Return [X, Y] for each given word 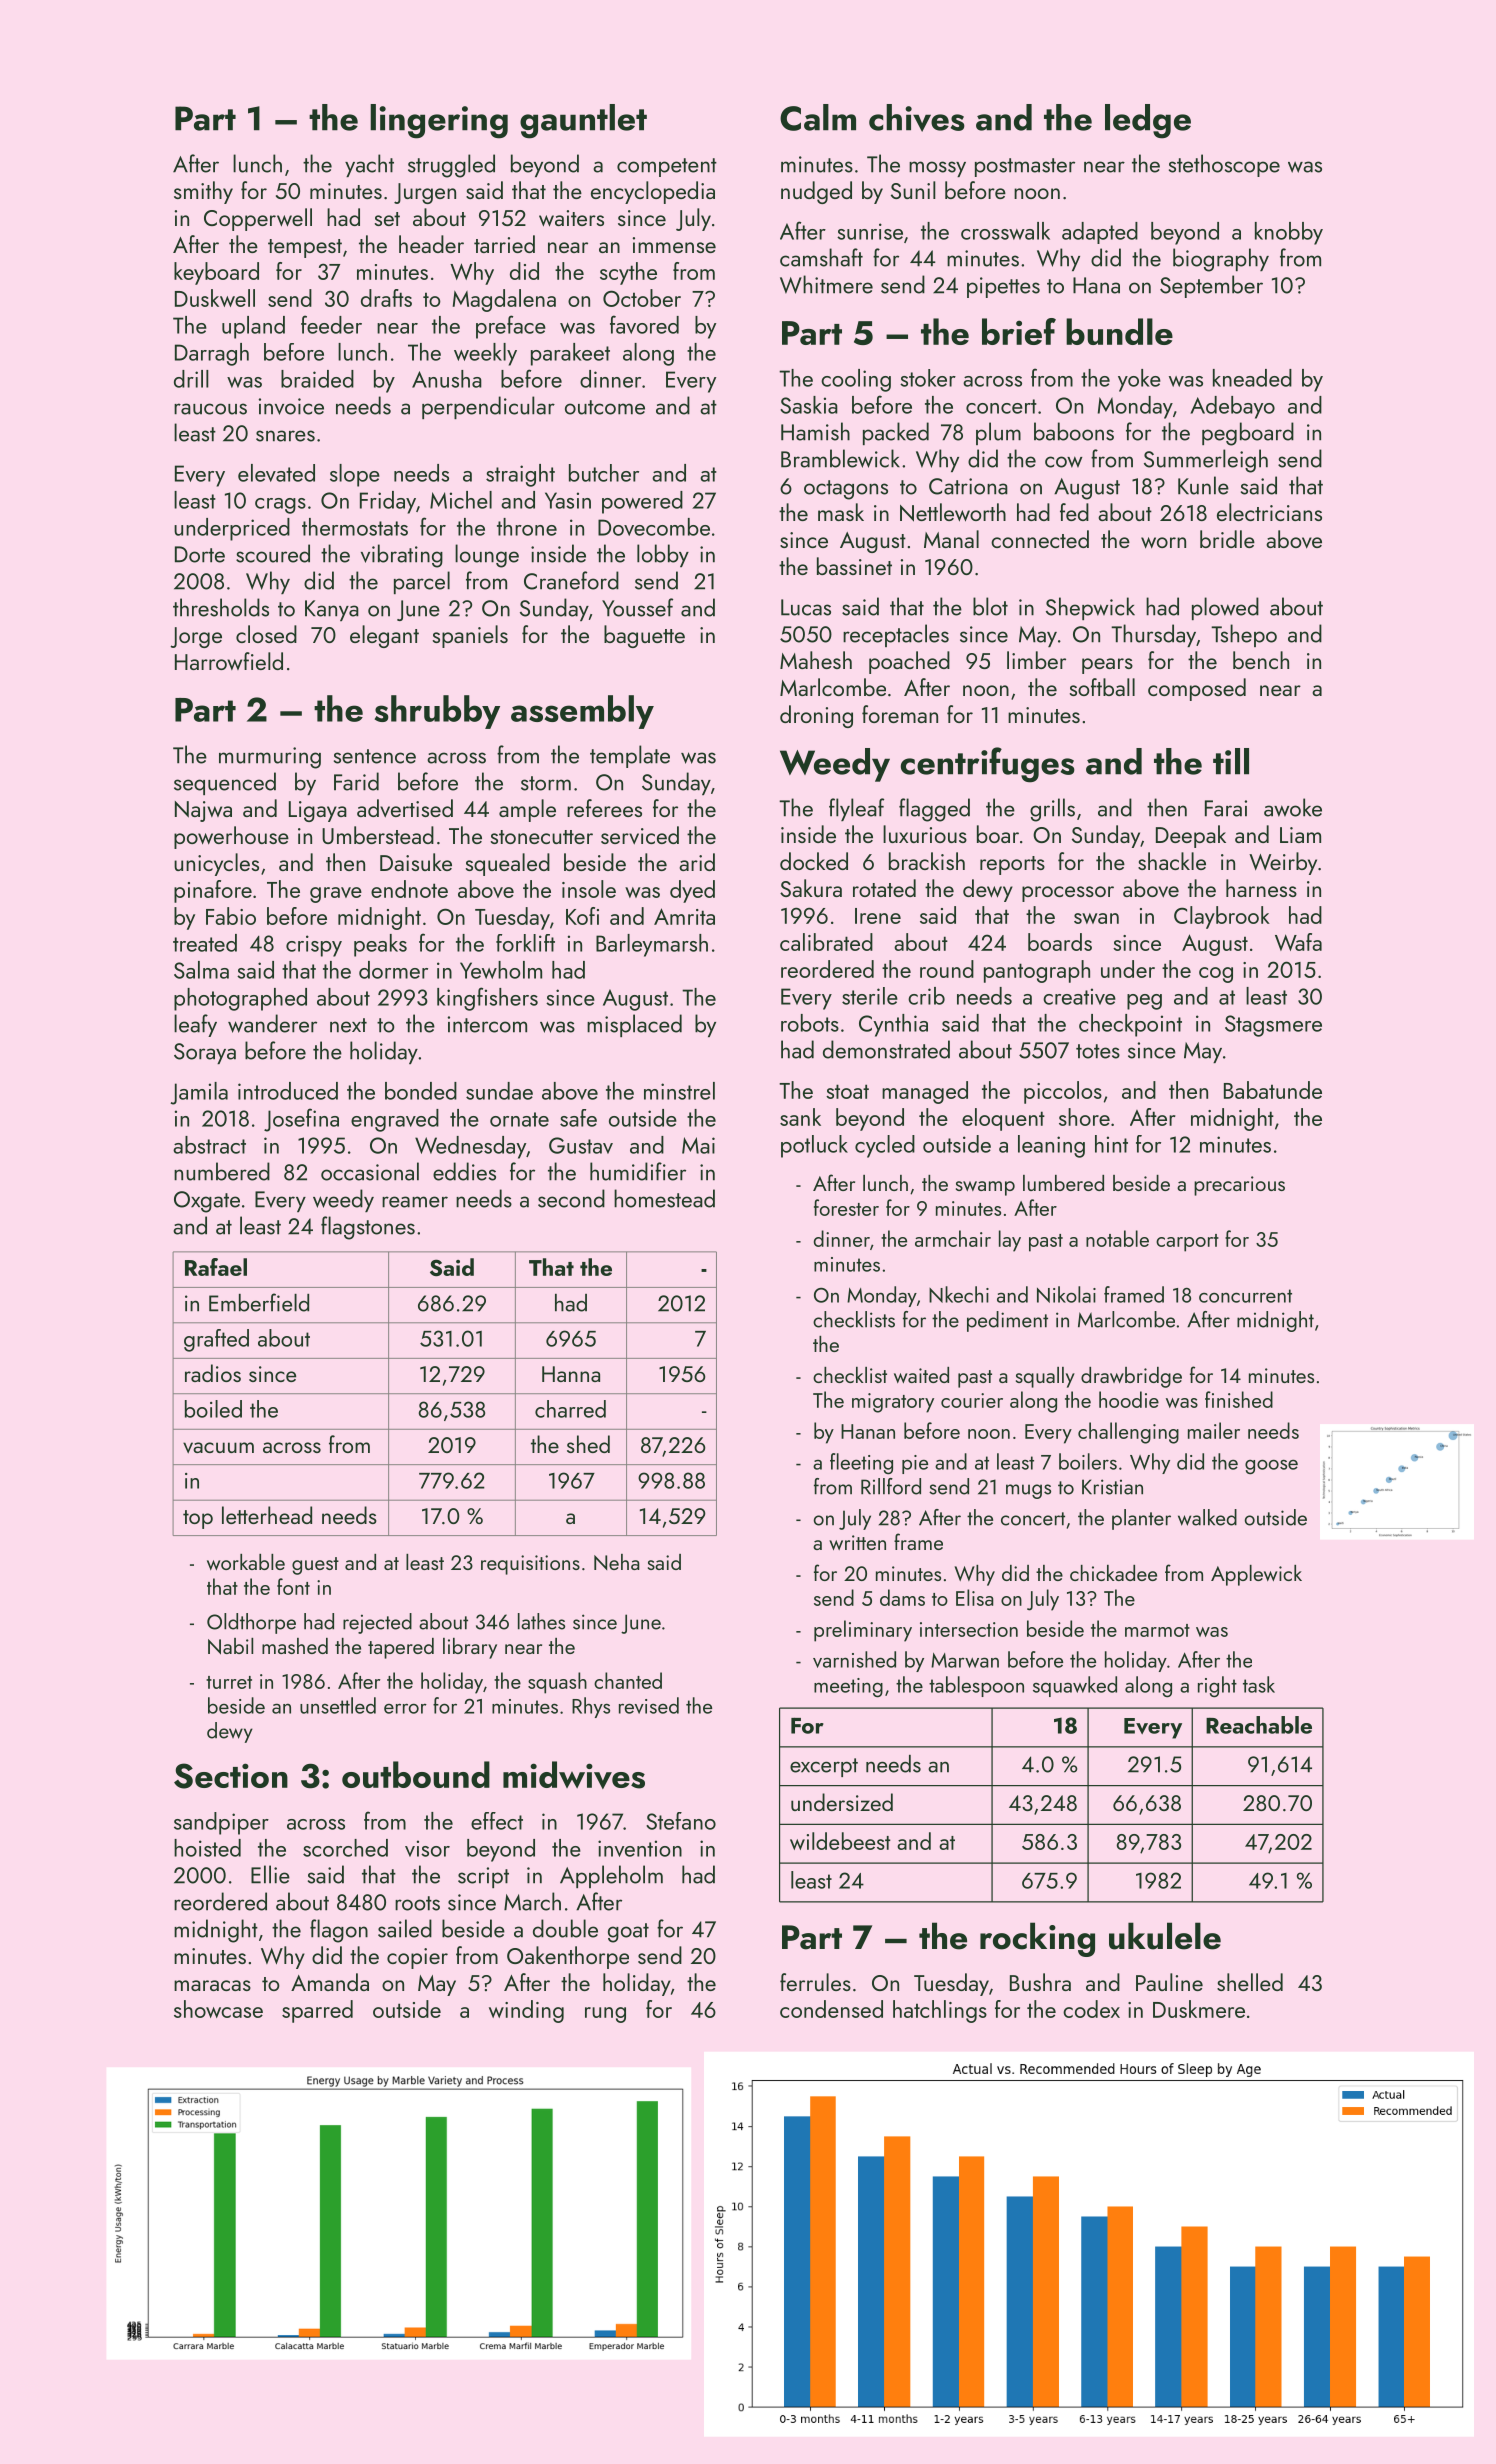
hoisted [207, 1848]
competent [667, 167]
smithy [203, 192]
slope [355, 475]
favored [644, 324]
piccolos [1063, 1092]
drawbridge [1131, 1377]
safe [578, 1118]
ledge [1148, 121]
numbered [222, 1171]
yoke [1139, 380]
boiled [213, 1409]
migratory [893, 1403]
